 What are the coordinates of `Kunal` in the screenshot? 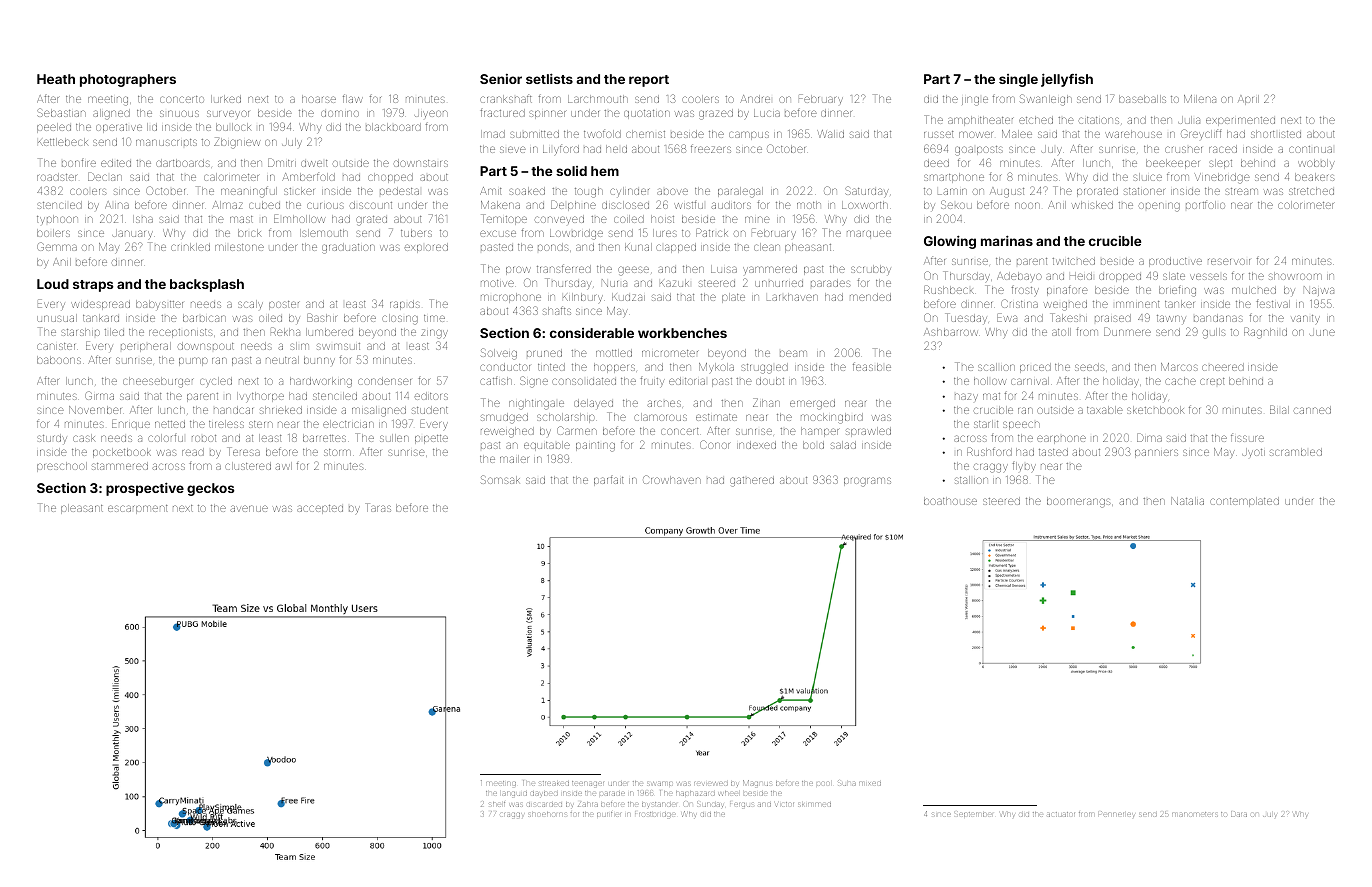 It's located at (638, 247).
